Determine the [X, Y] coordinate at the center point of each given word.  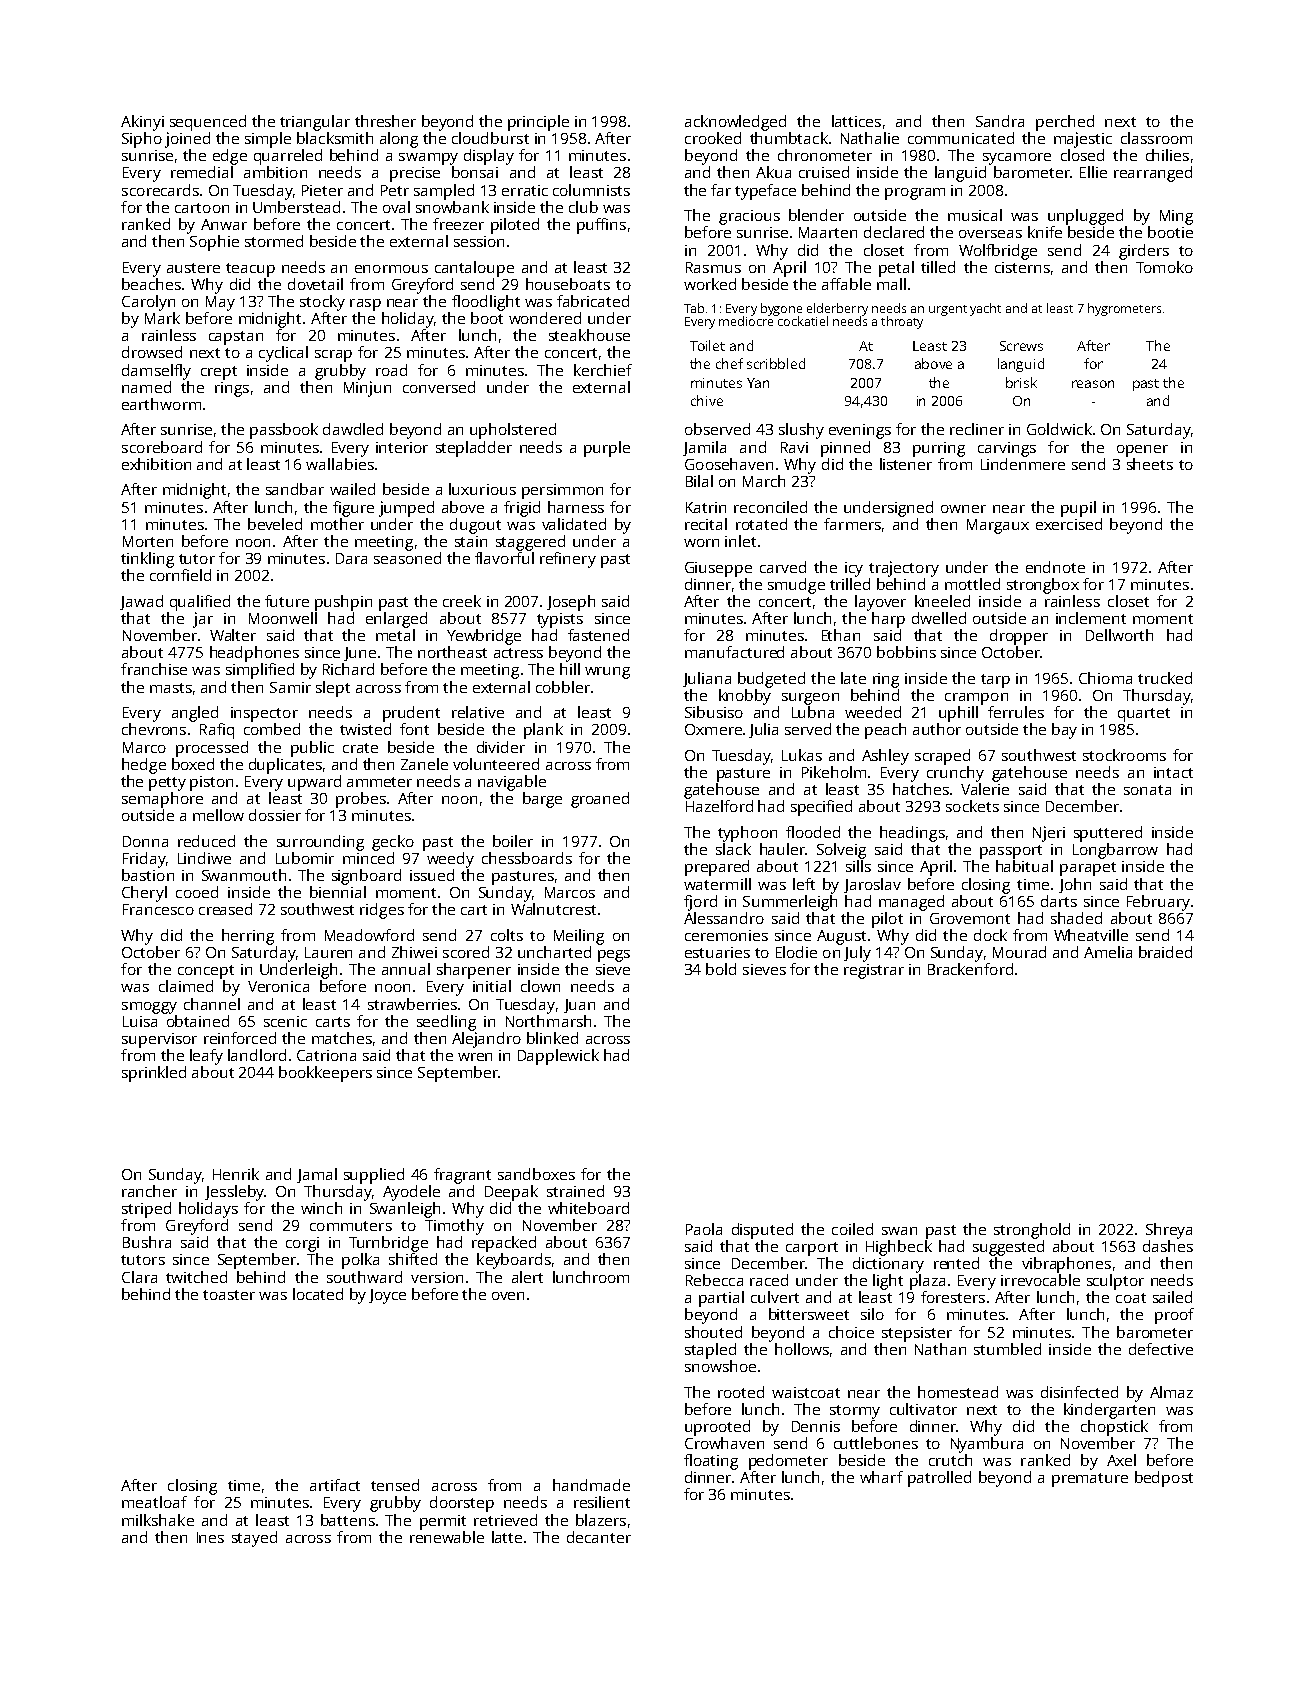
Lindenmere [1023, 464]
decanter [599, 1537]
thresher [385, 121]
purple [607, 449]
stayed [254, 1539]
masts [171, 688]
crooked [713, 138]
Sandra [1000, 121]
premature [1090, 1480]
